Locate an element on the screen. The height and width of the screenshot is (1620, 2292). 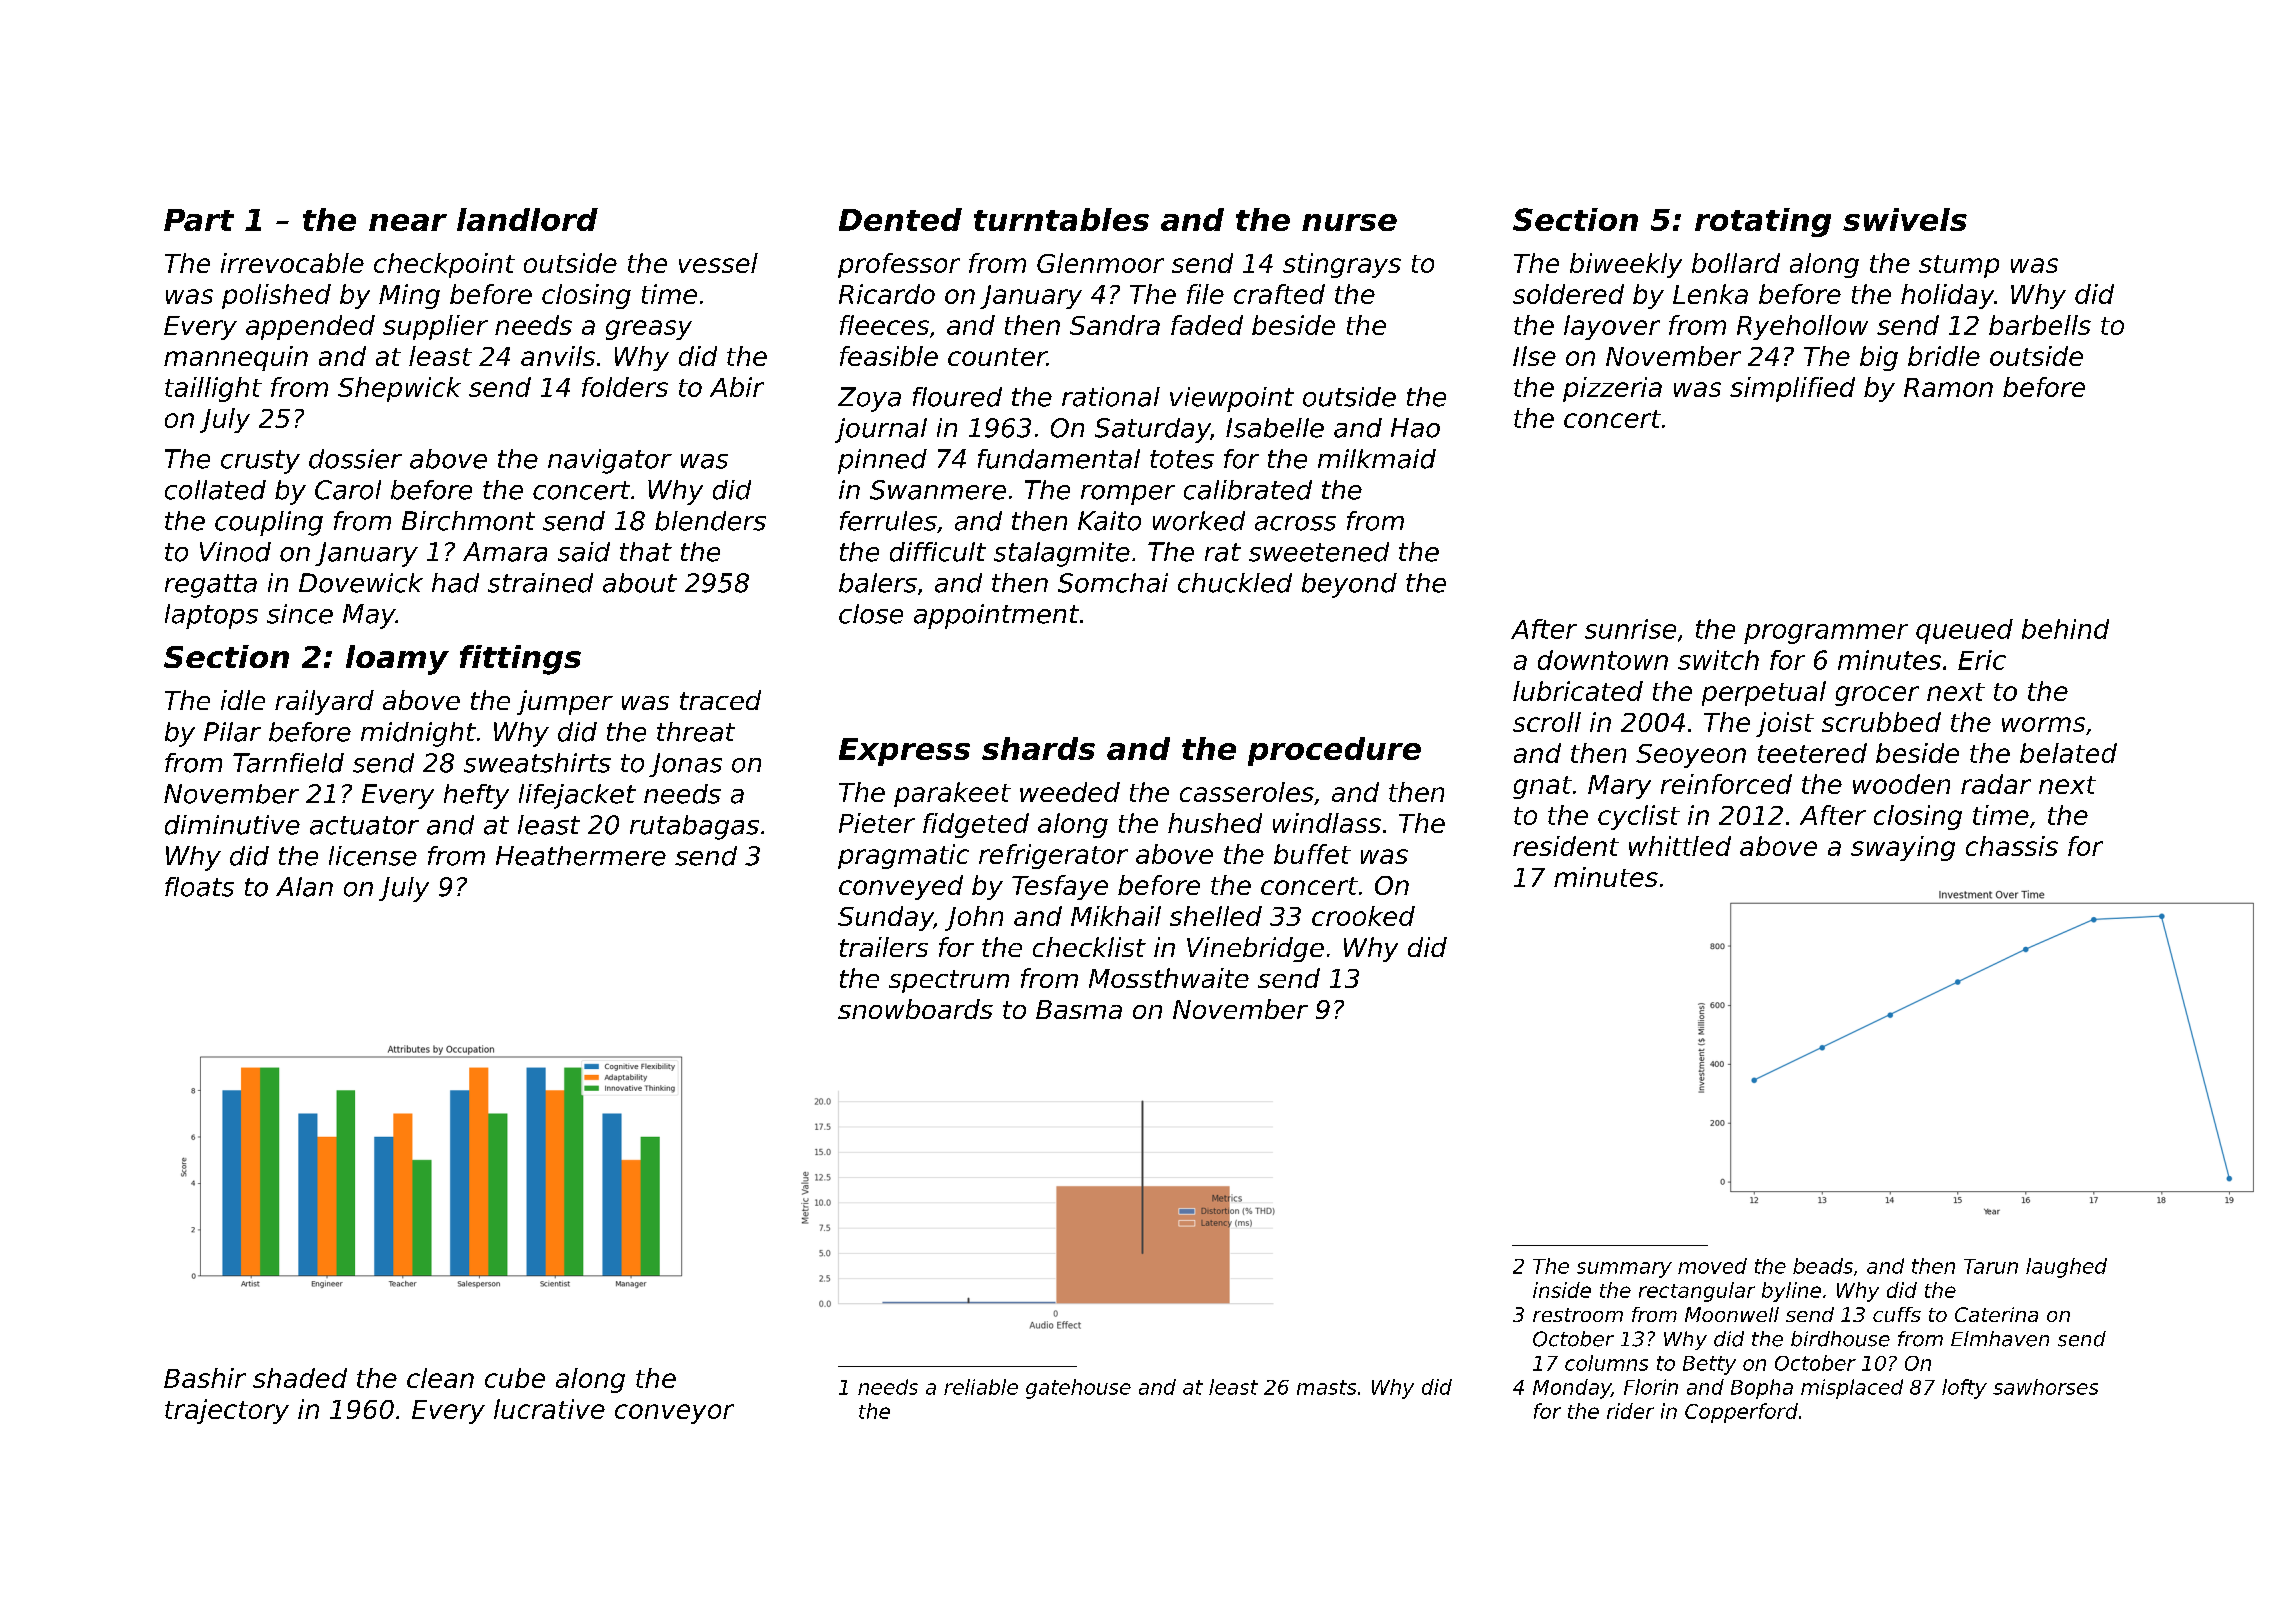
Carol is located at coordinates (348, 490).
